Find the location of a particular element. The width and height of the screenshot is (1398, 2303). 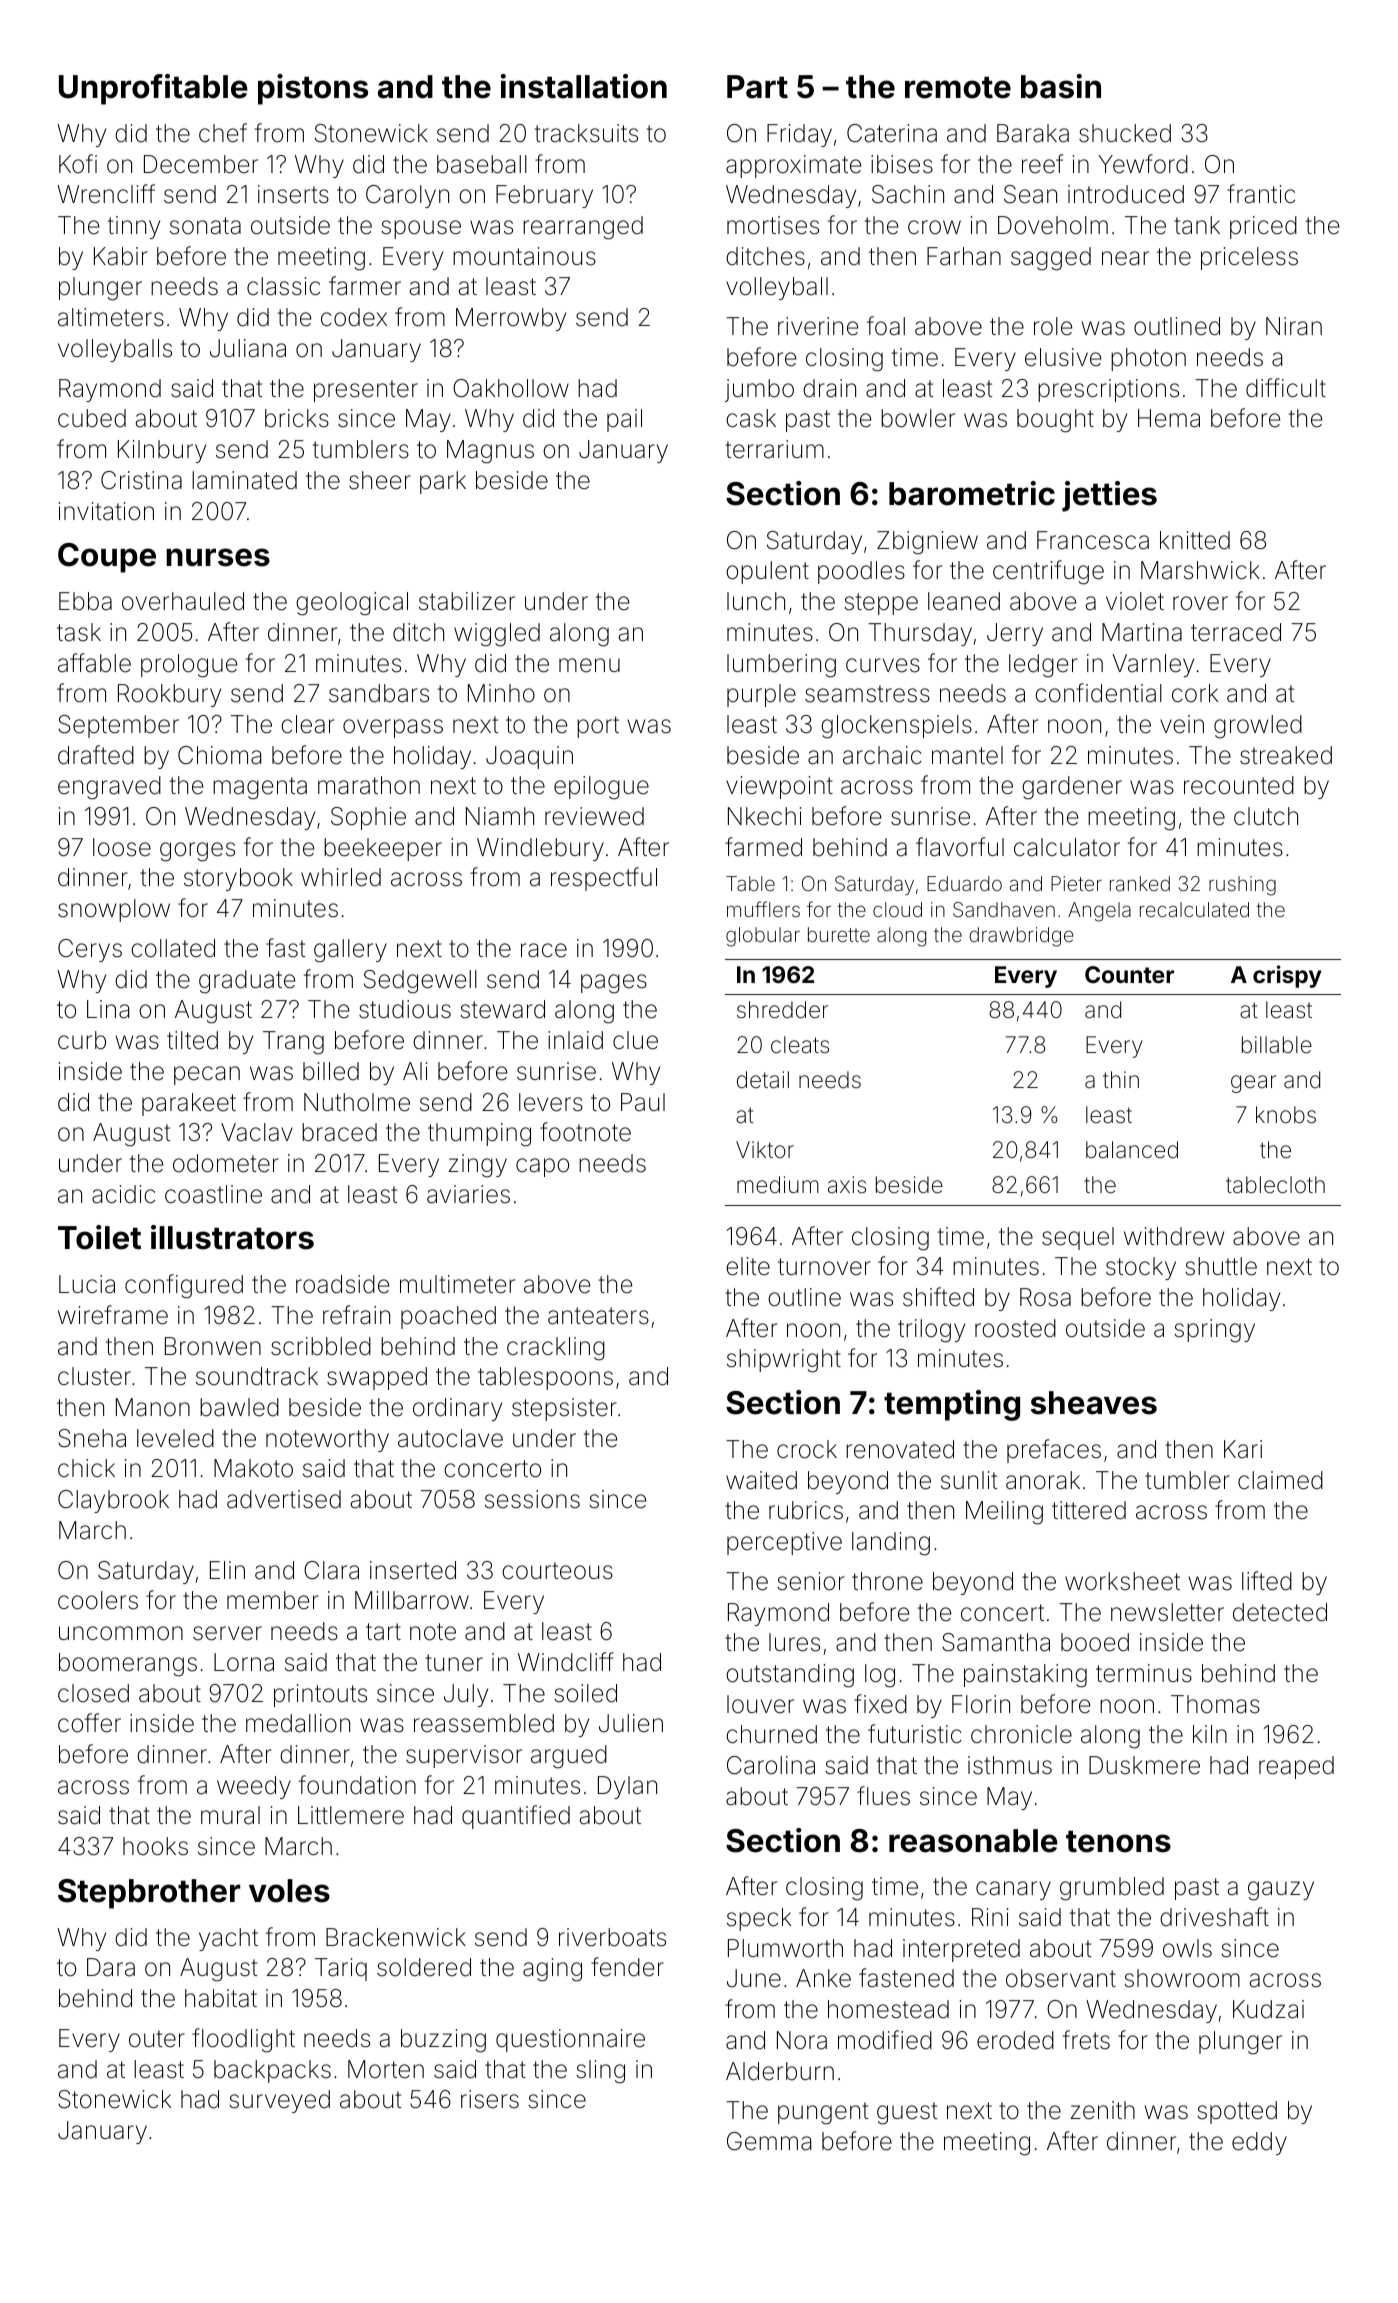

Claybrook is located at coordinates (113, 1501).
